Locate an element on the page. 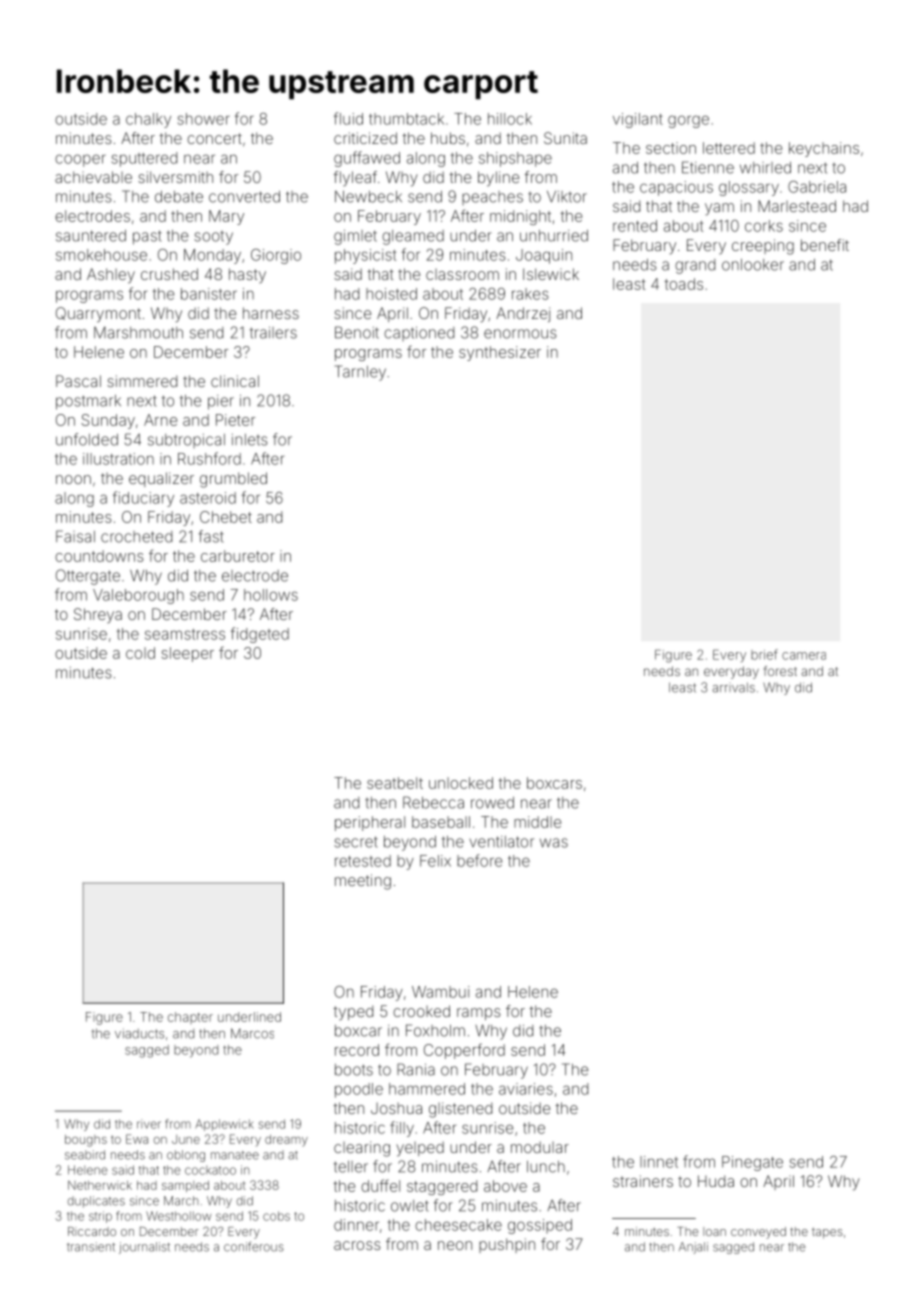  meeting is located at coordinates (363, 882).
